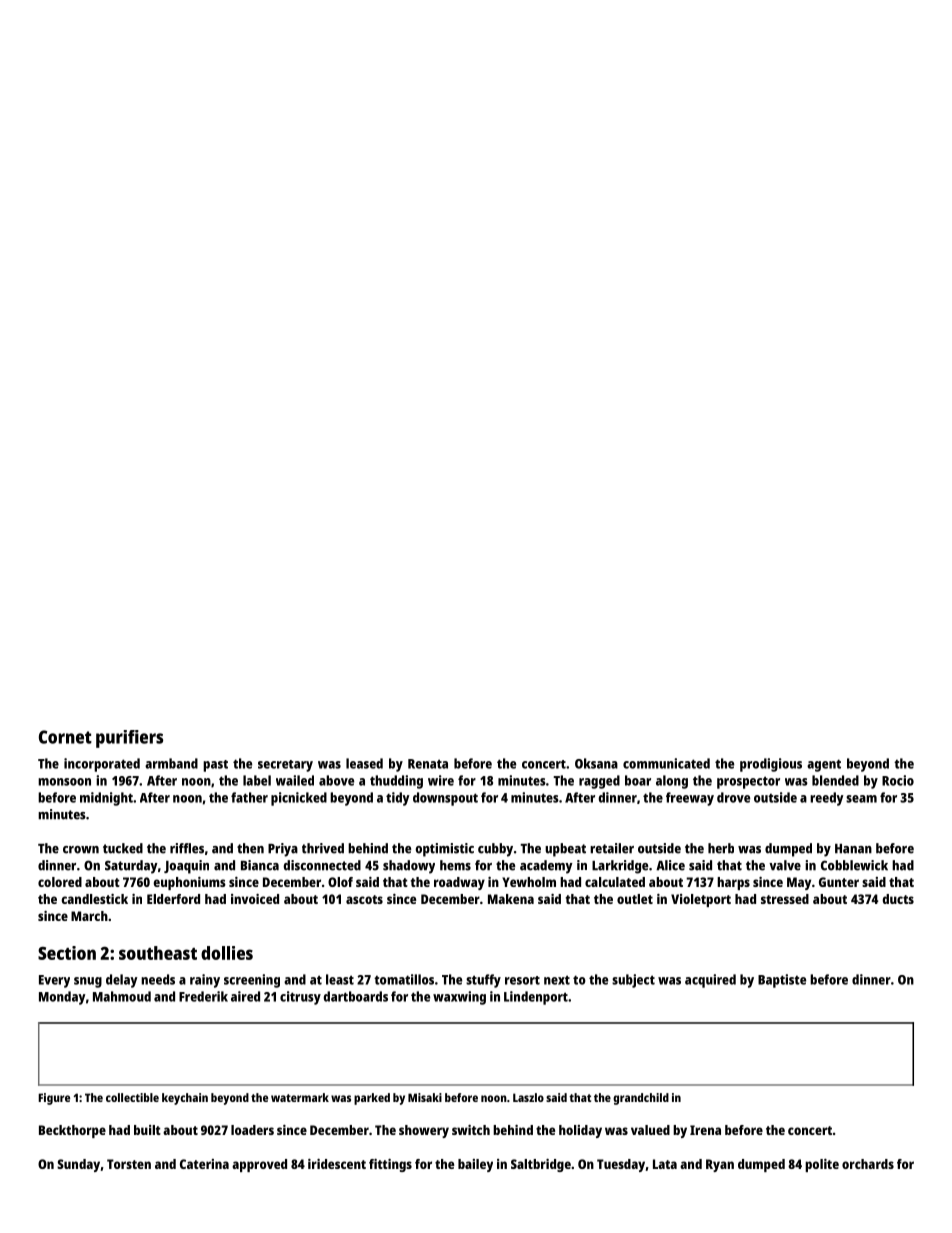 This screenshot has width=952, height=1233. Describe the element at coordinates (721, 848) in the screenshot. I see `herb` at that location.
